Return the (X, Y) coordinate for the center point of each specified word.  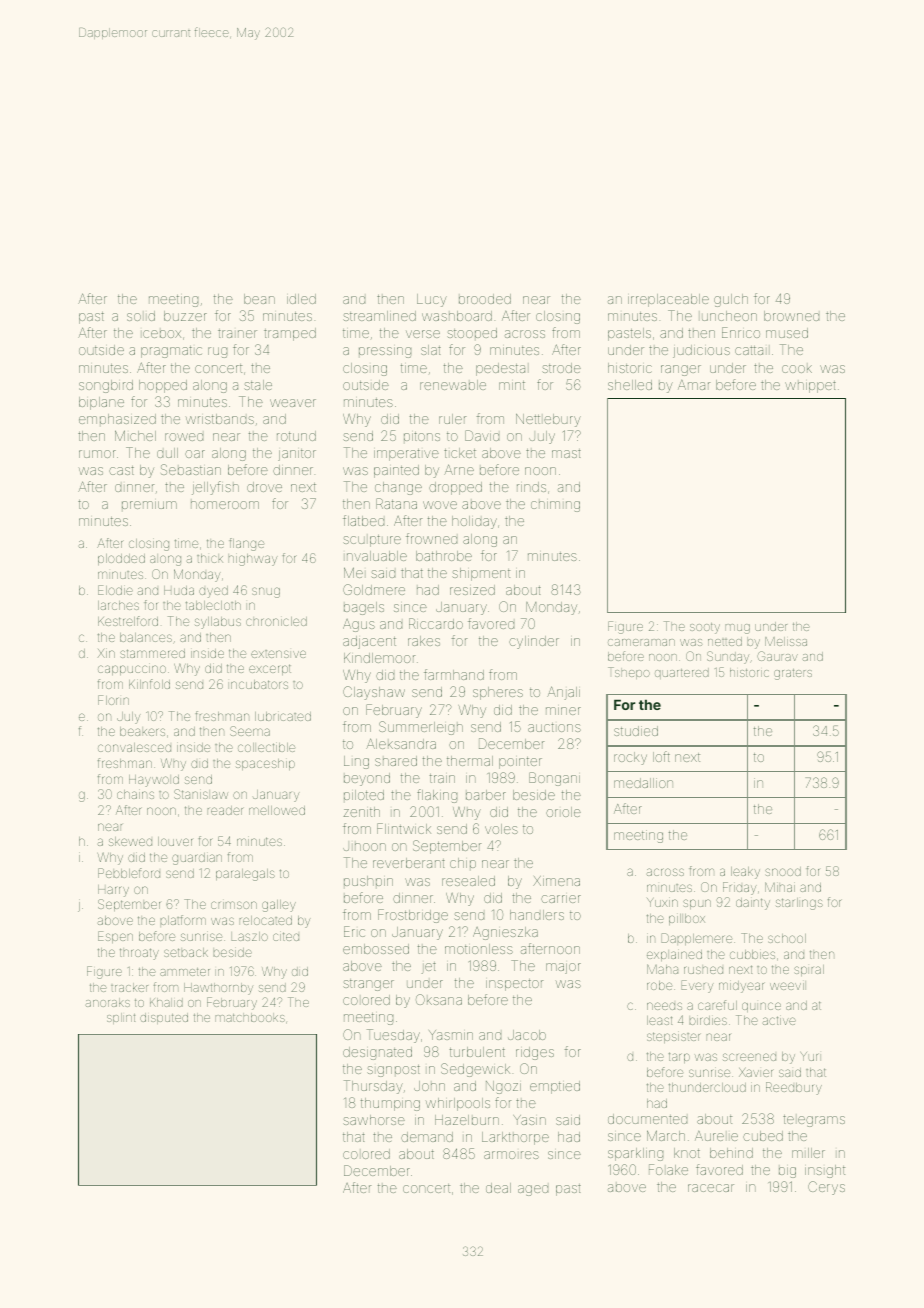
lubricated (283, 716)
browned (791, 316)
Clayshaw (374, 693)
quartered (682, 673)
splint (121, 1018)
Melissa (786, 641)
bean (259, 299)
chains (135, 794)
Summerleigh (421, 728)
